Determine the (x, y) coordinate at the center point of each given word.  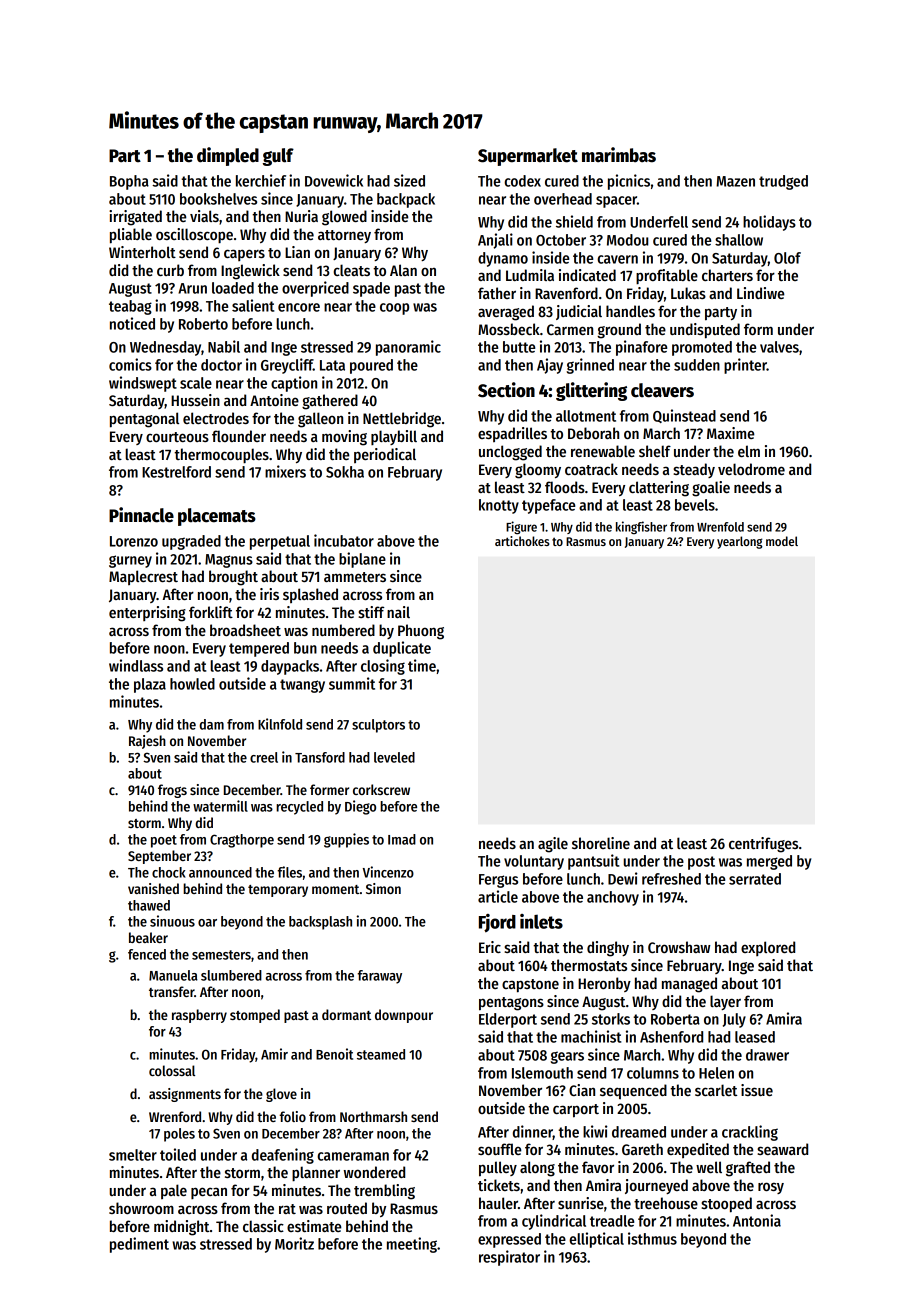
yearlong (739, 542)
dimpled (228, 156)
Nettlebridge (402, 420)
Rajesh (147, 742)
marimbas (619, 155)
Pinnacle (141, 515)
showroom (141, 1208)
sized (409, 180)
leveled (394, 757)
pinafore (641, 348)
